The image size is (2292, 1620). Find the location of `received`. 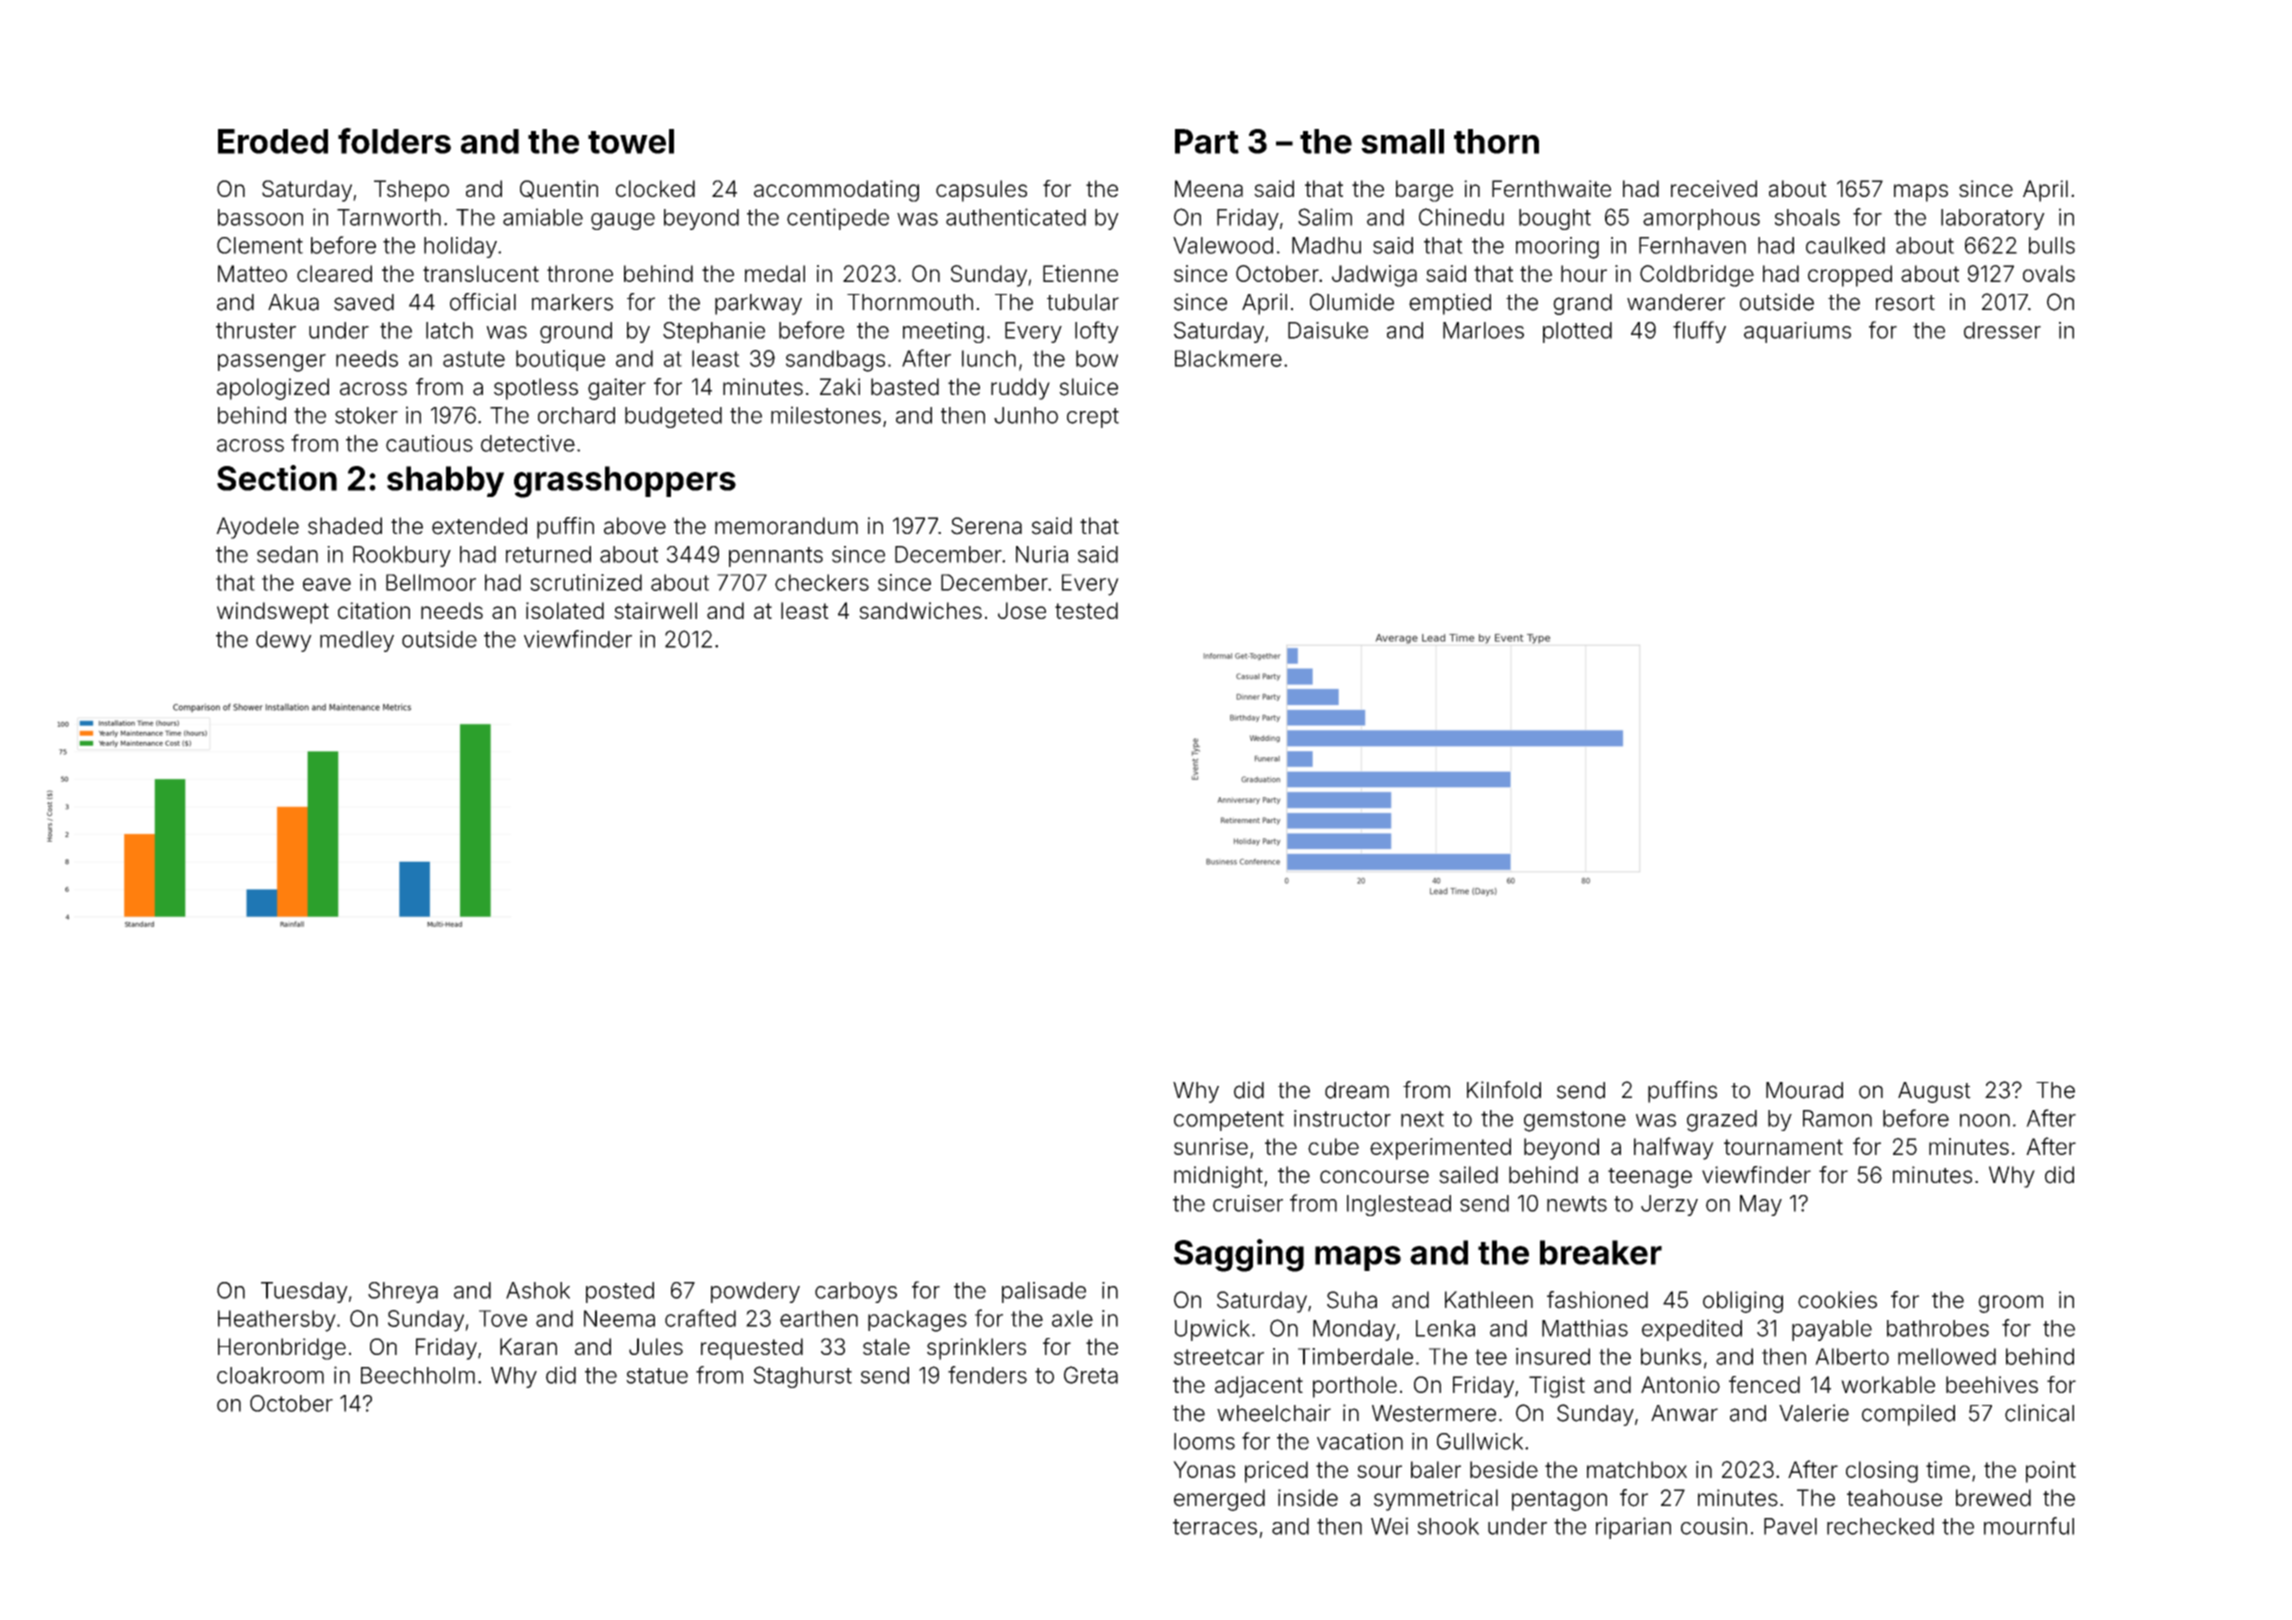

received is located at coordinates (1714, 188).
